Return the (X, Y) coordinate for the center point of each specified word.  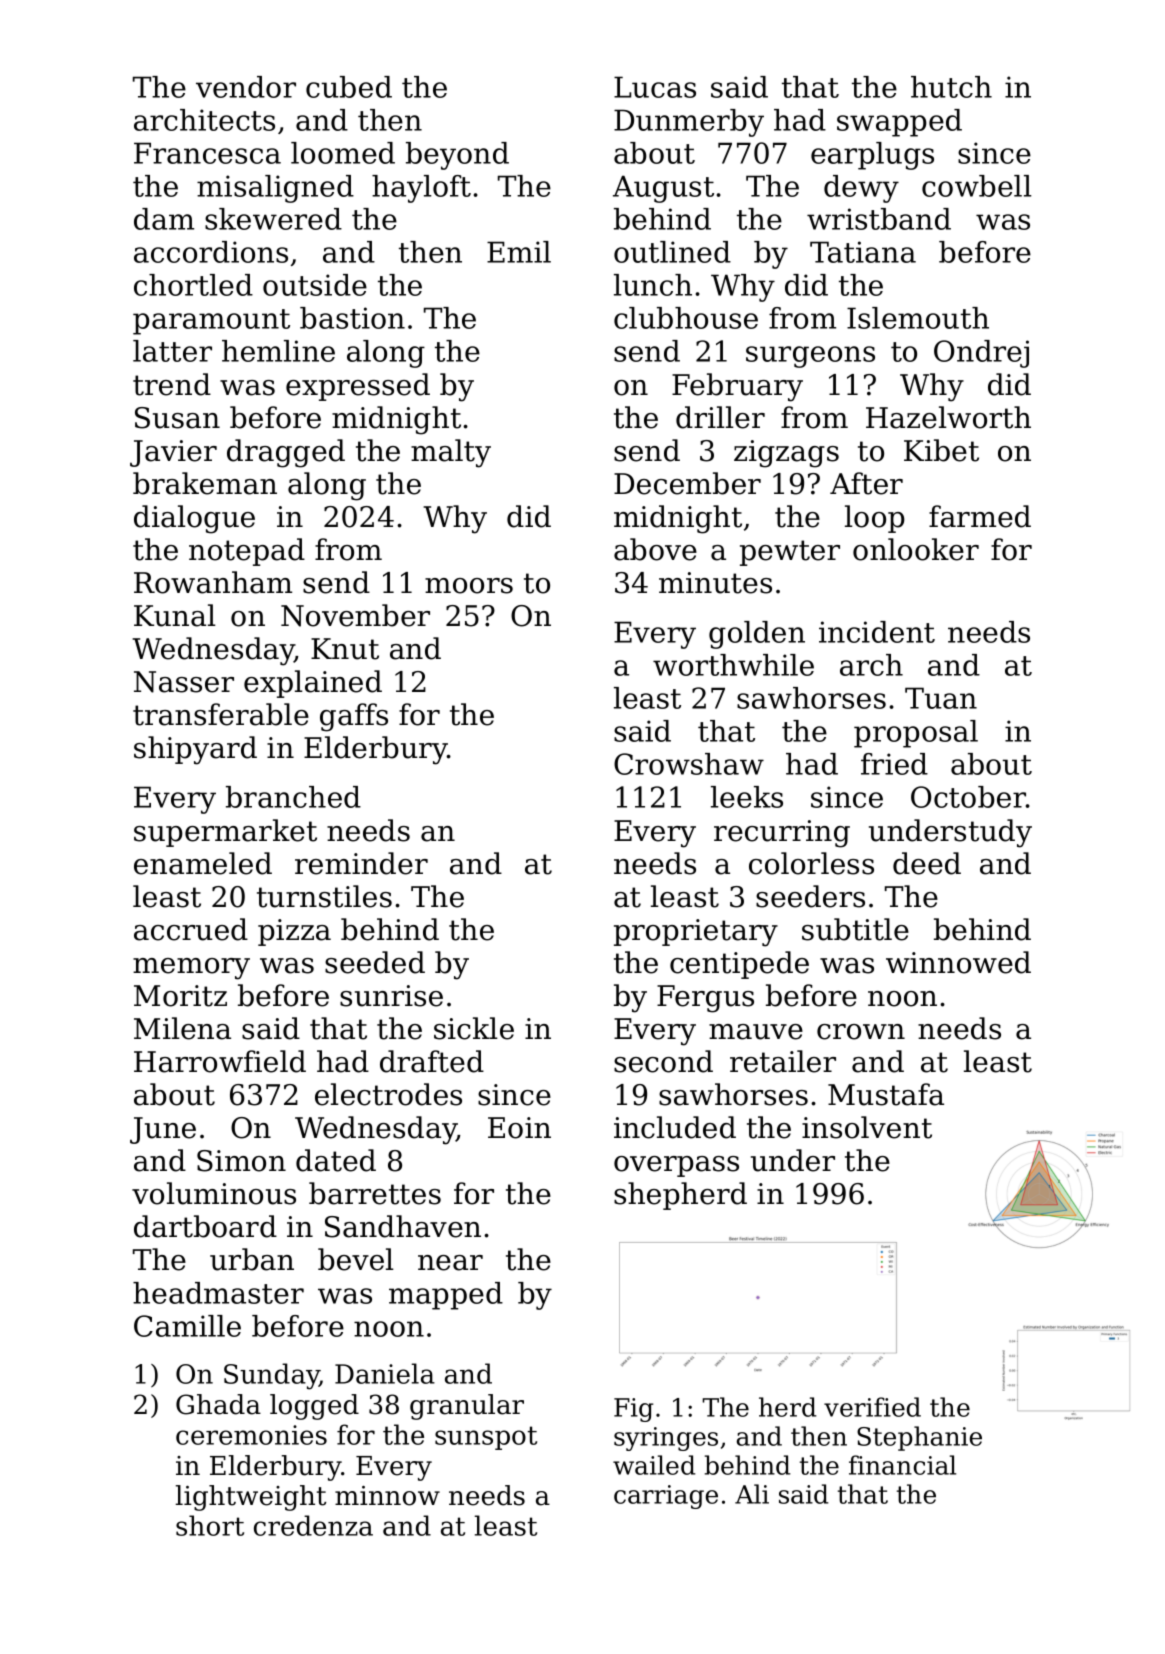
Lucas (655, 87)
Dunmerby (689, 123)
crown (861, 1032)
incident (877, 632)
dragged (286, 453)
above (655, 549)
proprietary (696, 933)
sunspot (486, 1438)
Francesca (207, 153)
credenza (313, 1525)
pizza (294, 932)
